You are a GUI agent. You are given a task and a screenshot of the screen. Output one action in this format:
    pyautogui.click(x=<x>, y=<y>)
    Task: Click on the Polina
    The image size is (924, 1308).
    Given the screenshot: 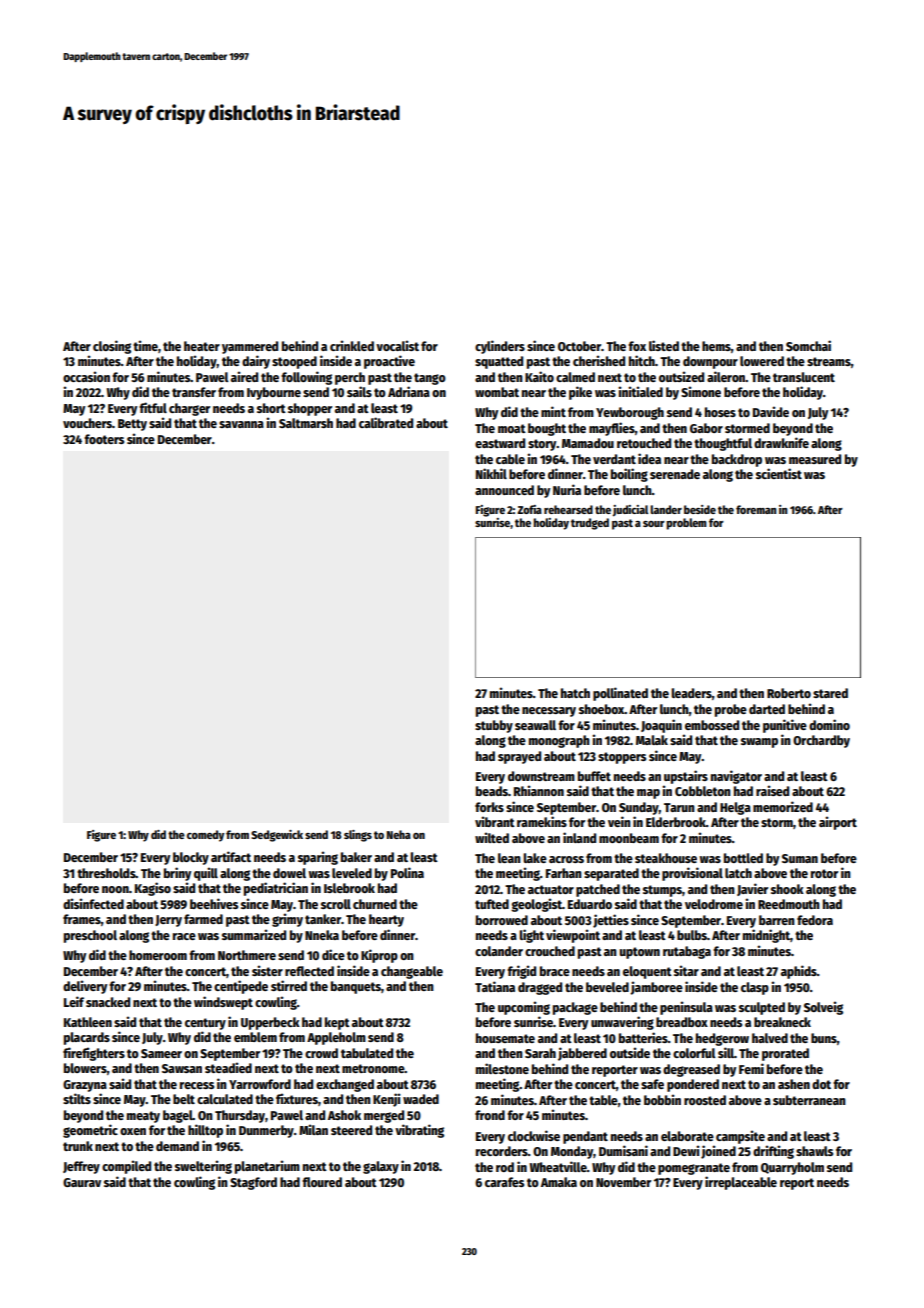 What is the action you would take?
    pyautogui.click(x=407, y=872)
